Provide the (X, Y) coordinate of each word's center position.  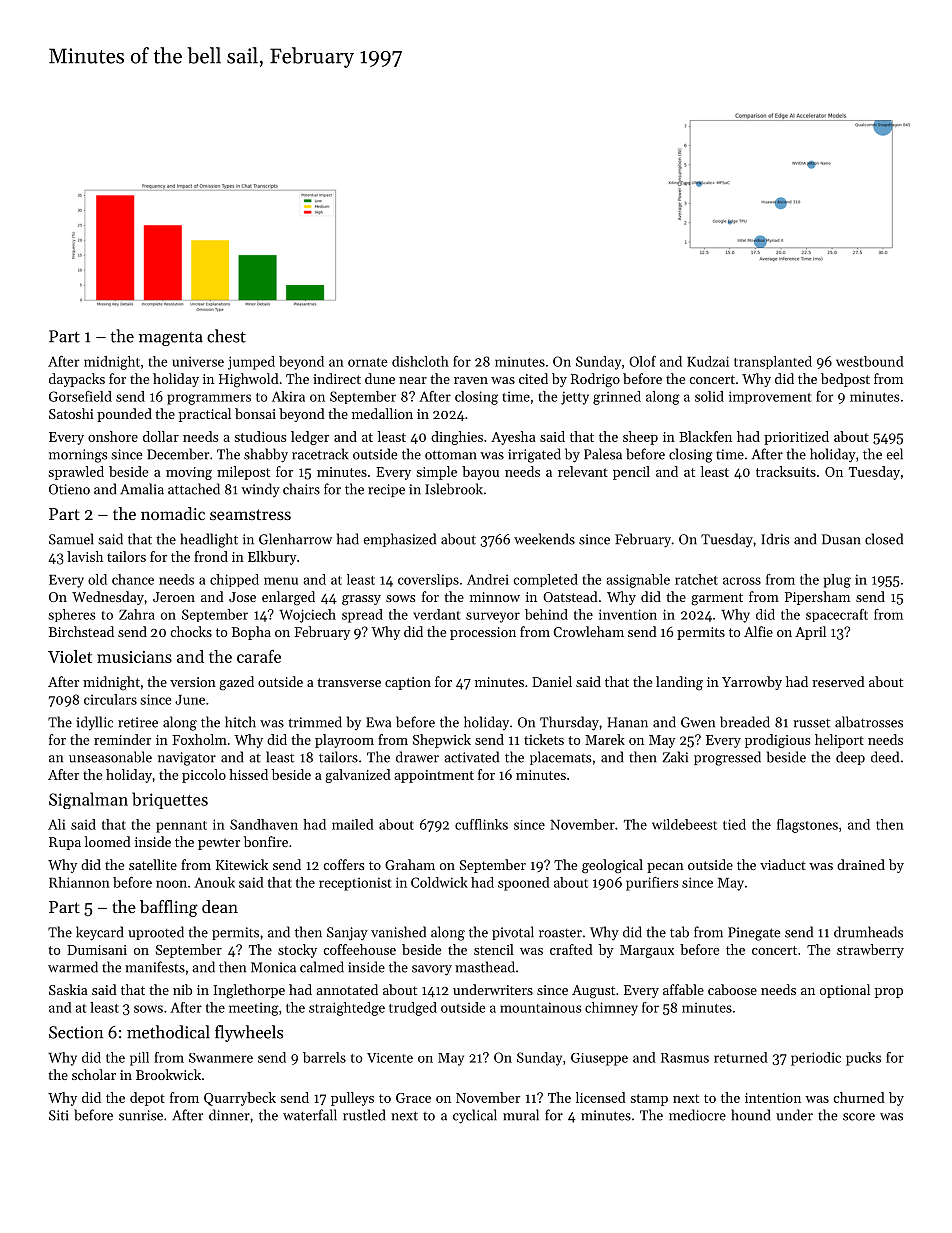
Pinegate (754, 934)
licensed (601, 1097)
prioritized (796, 438)
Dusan (841, 539)
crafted (571, 949)
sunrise (141, 1115)
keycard (99, 933)
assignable (638, 581)
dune (380, 378)
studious (260, 436)
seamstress (250, 514)
